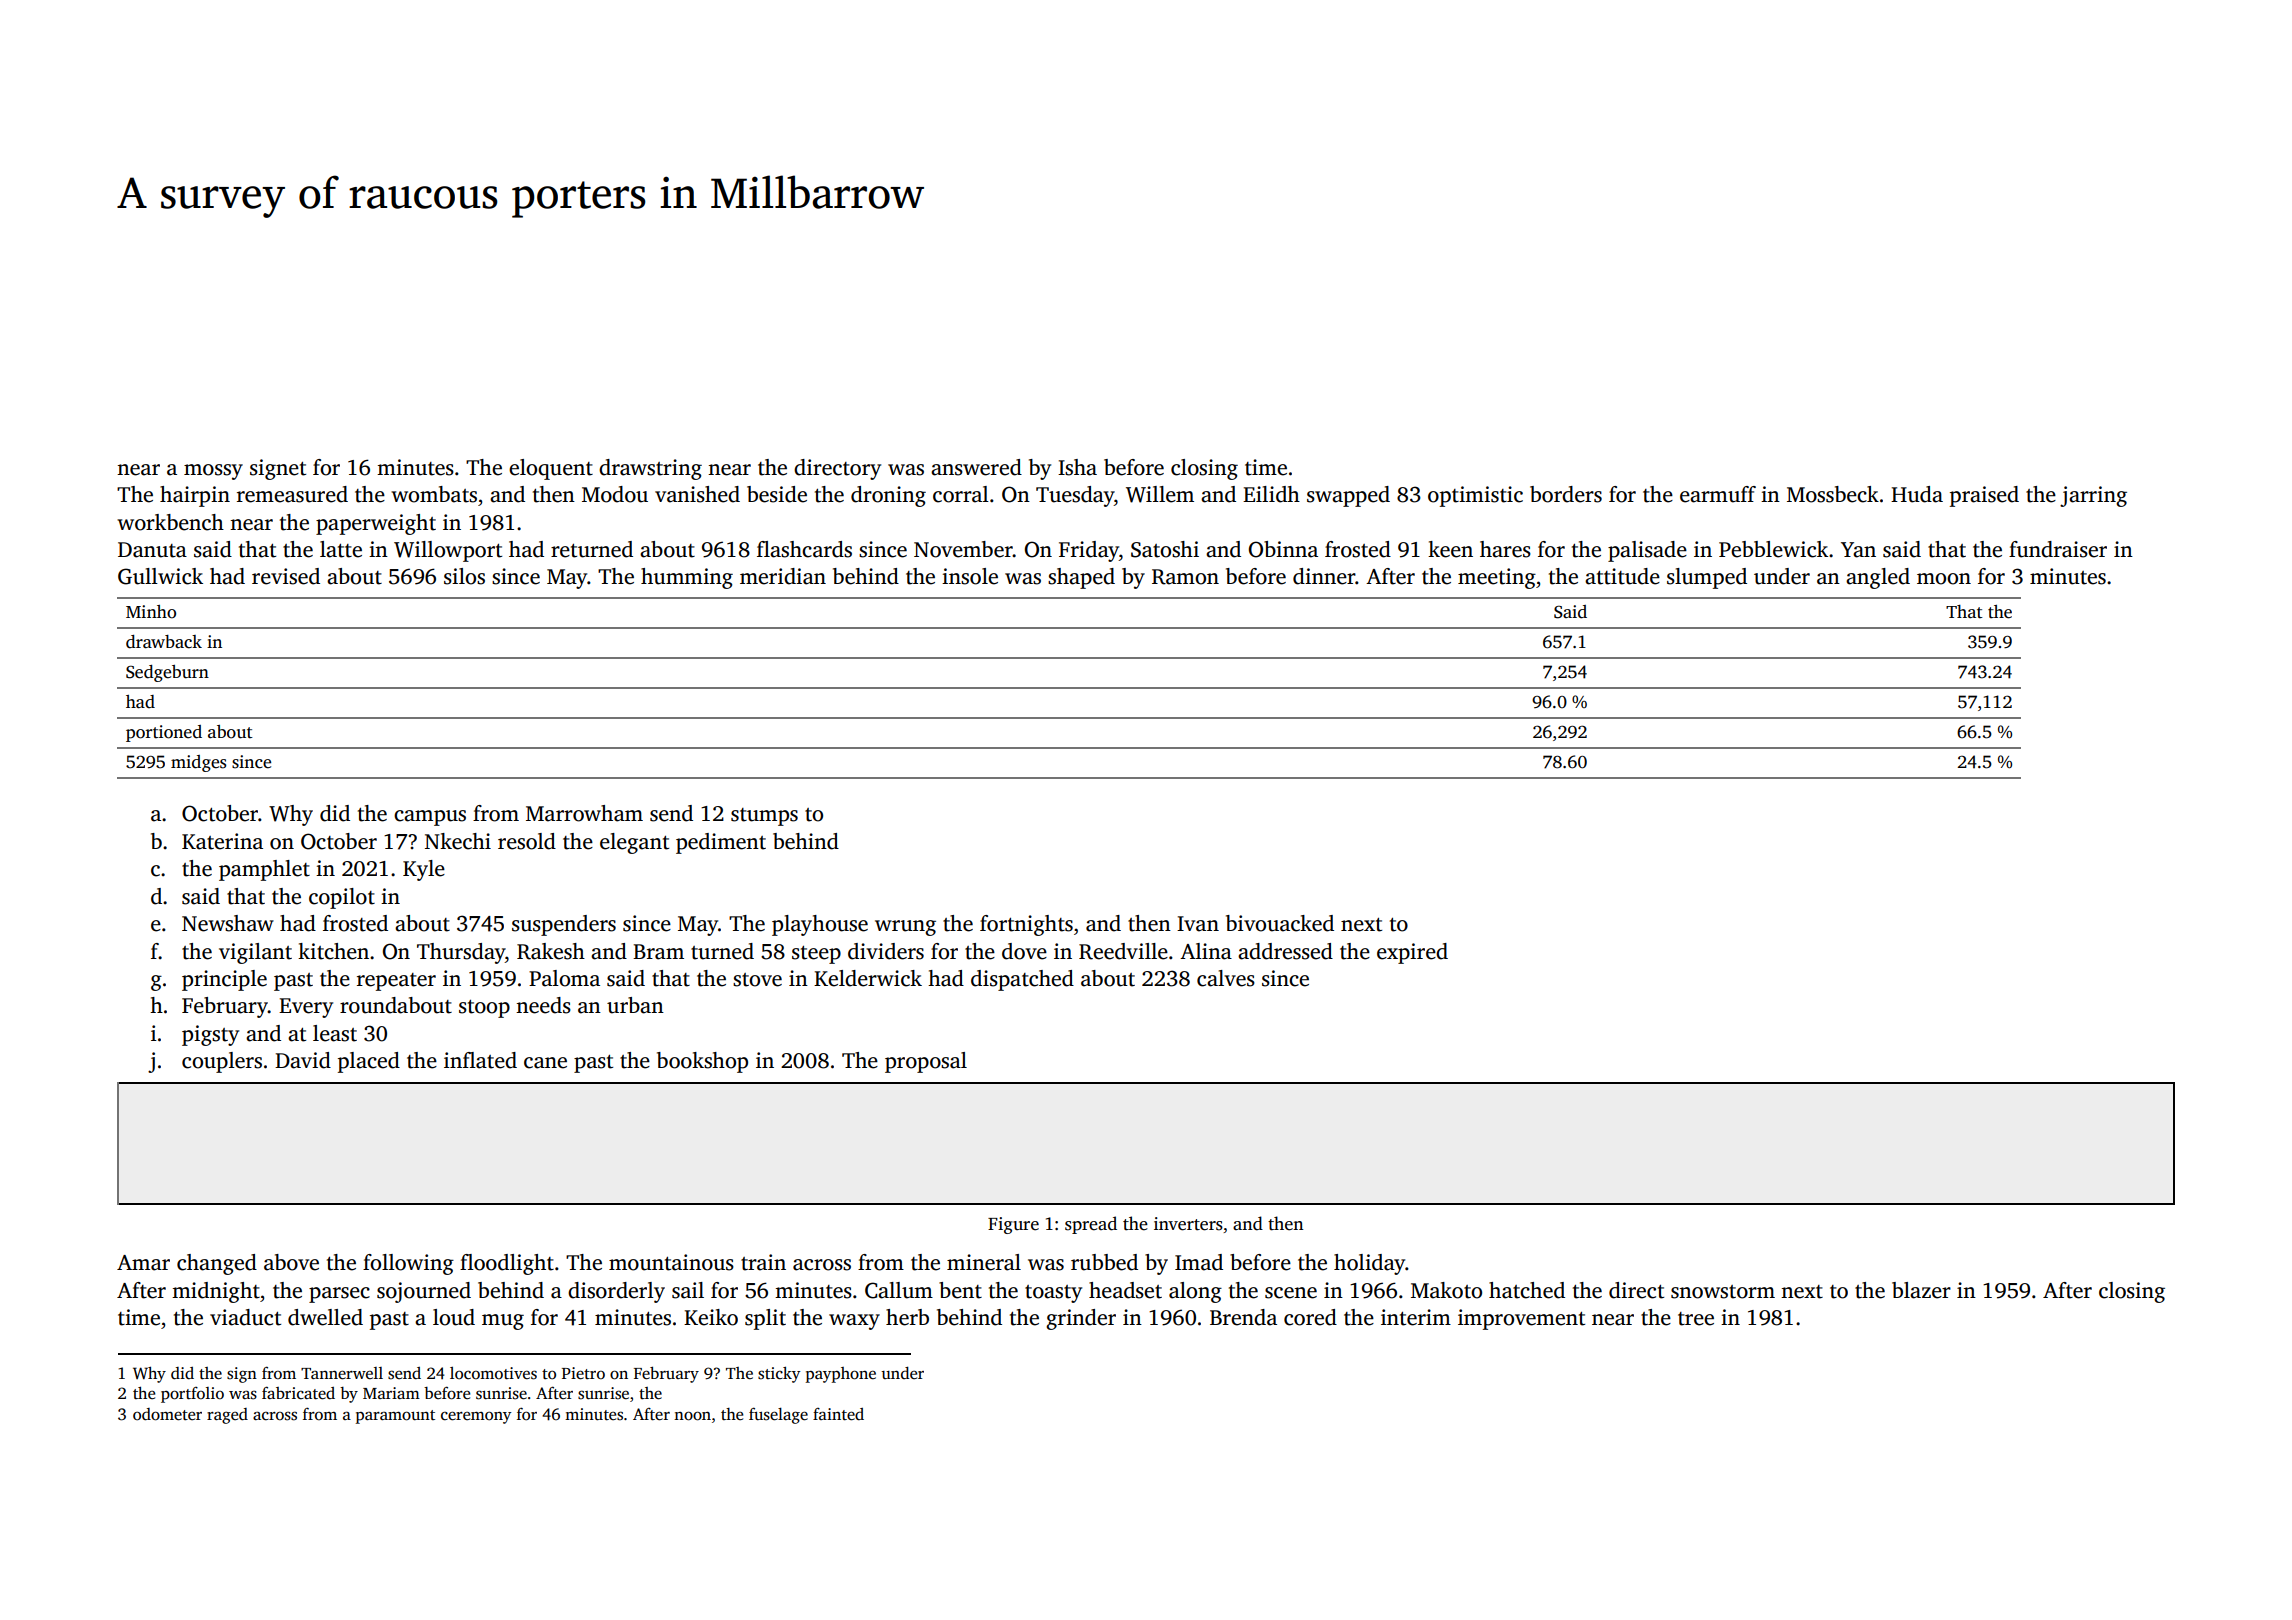 This screenshot has height=1620, width=2292. Describe the element at coordinates (192, 1395) in the screenshot. I see `portfolio` at that location.
